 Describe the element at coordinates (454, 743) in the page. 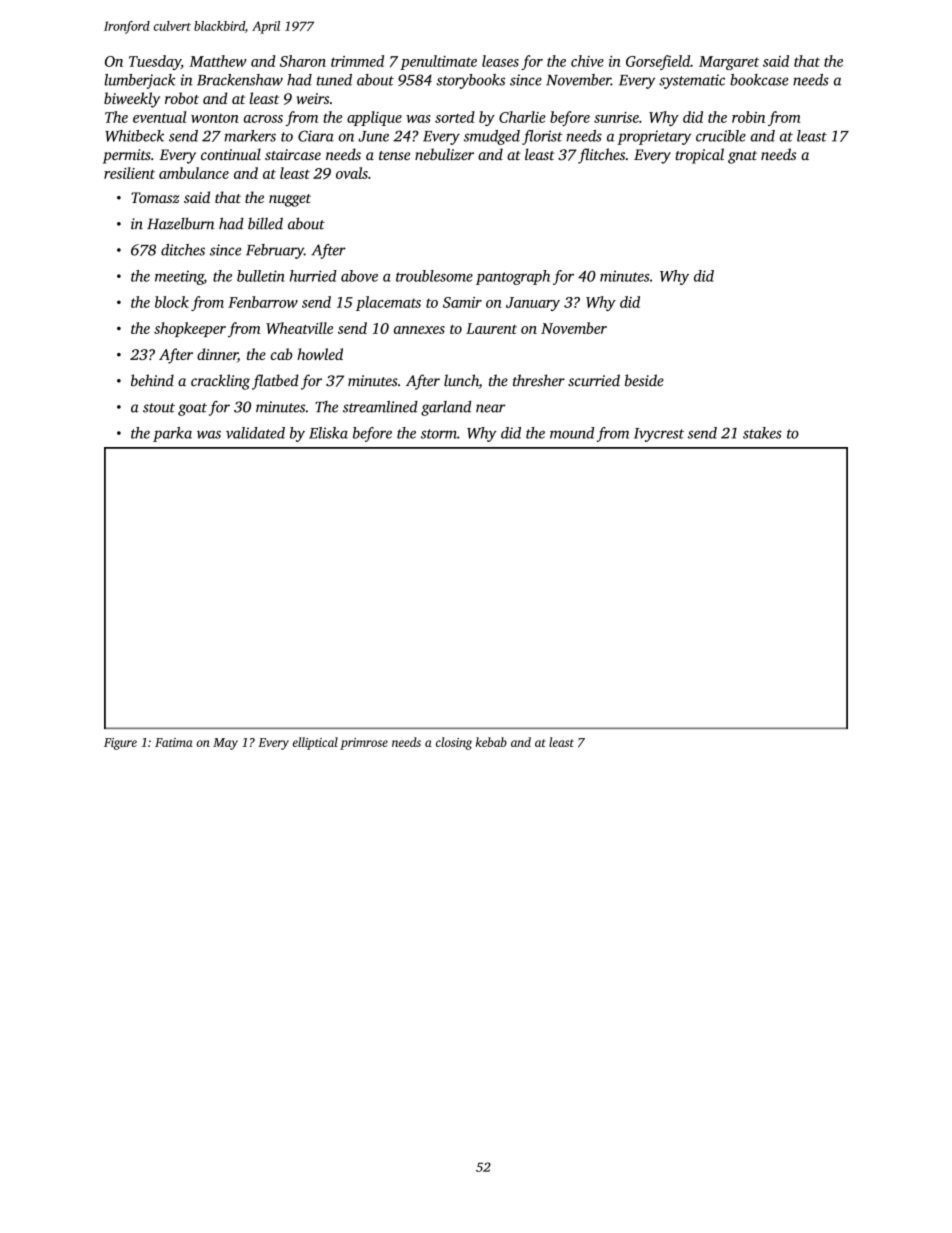

I see `closing` at that location.
